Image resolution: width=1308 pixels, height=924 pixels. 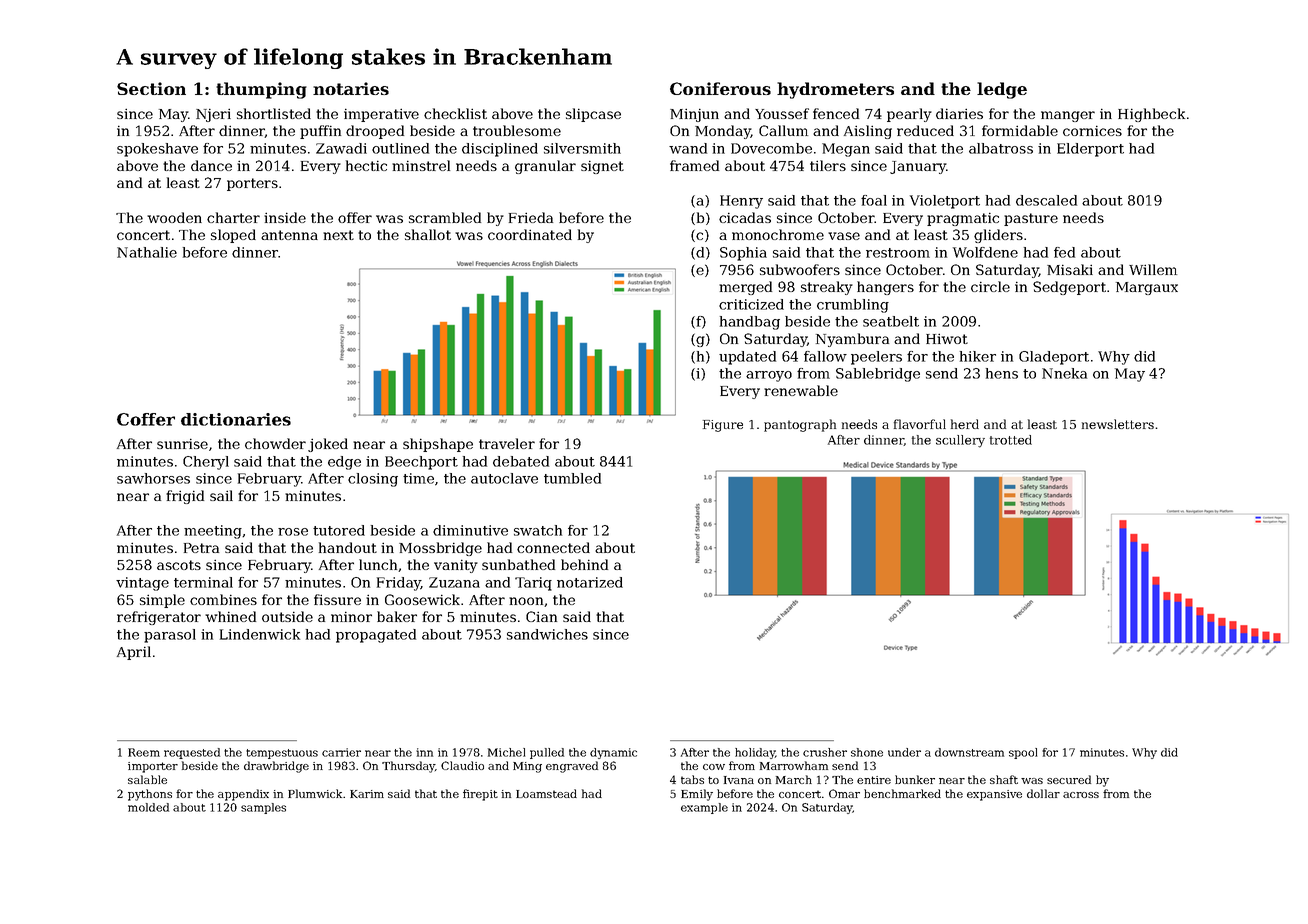 I want to click on notarized, so click(x=590, y=582).
